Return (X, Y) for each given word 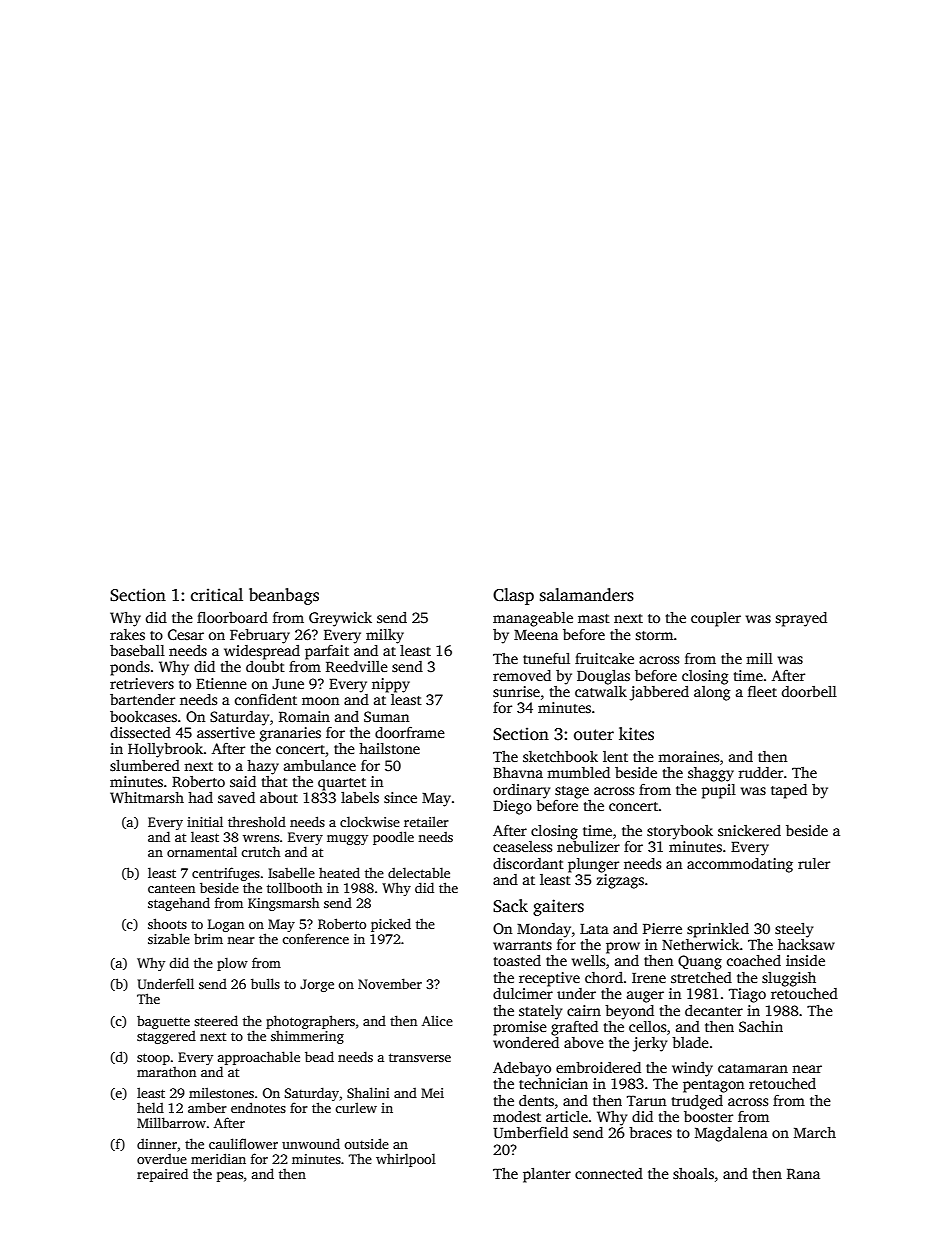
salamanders (587, 595)
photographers (310, 1022)
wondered (526, 1042)
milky (385, 636)
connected (609, 1173)
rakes (127, 634)
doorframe (410, 732)
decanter (714, 1010)
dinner (157, 1144)
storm (654, 635)
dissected (140, 732)
